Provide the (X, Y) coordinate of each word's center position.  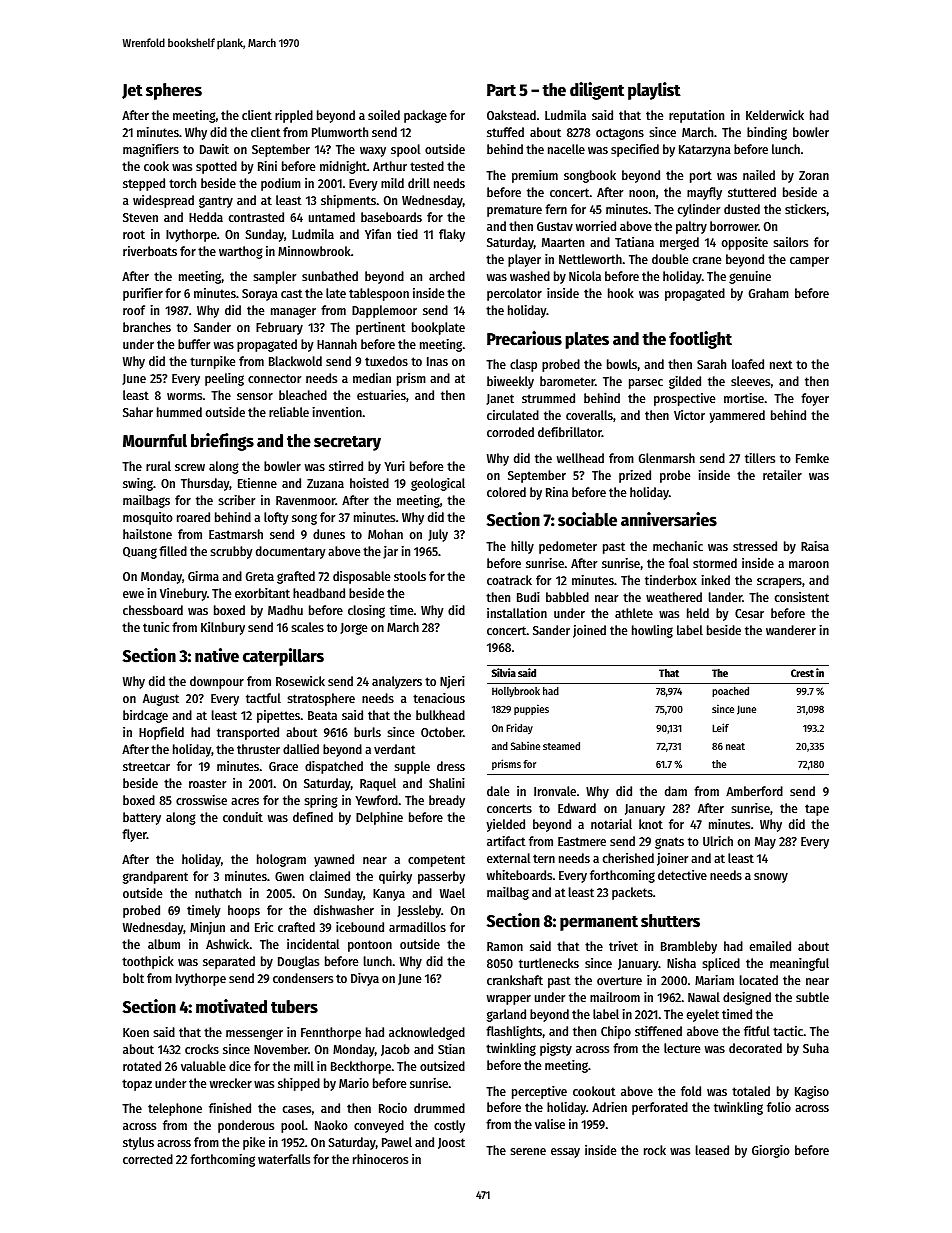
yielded (505, 825)
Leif (720, 727)
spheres (174, 91)
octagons (620, 134)
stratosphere (321, 699)
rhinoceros (380, 1159)
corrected (148, 1159)
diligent (597, 91)
